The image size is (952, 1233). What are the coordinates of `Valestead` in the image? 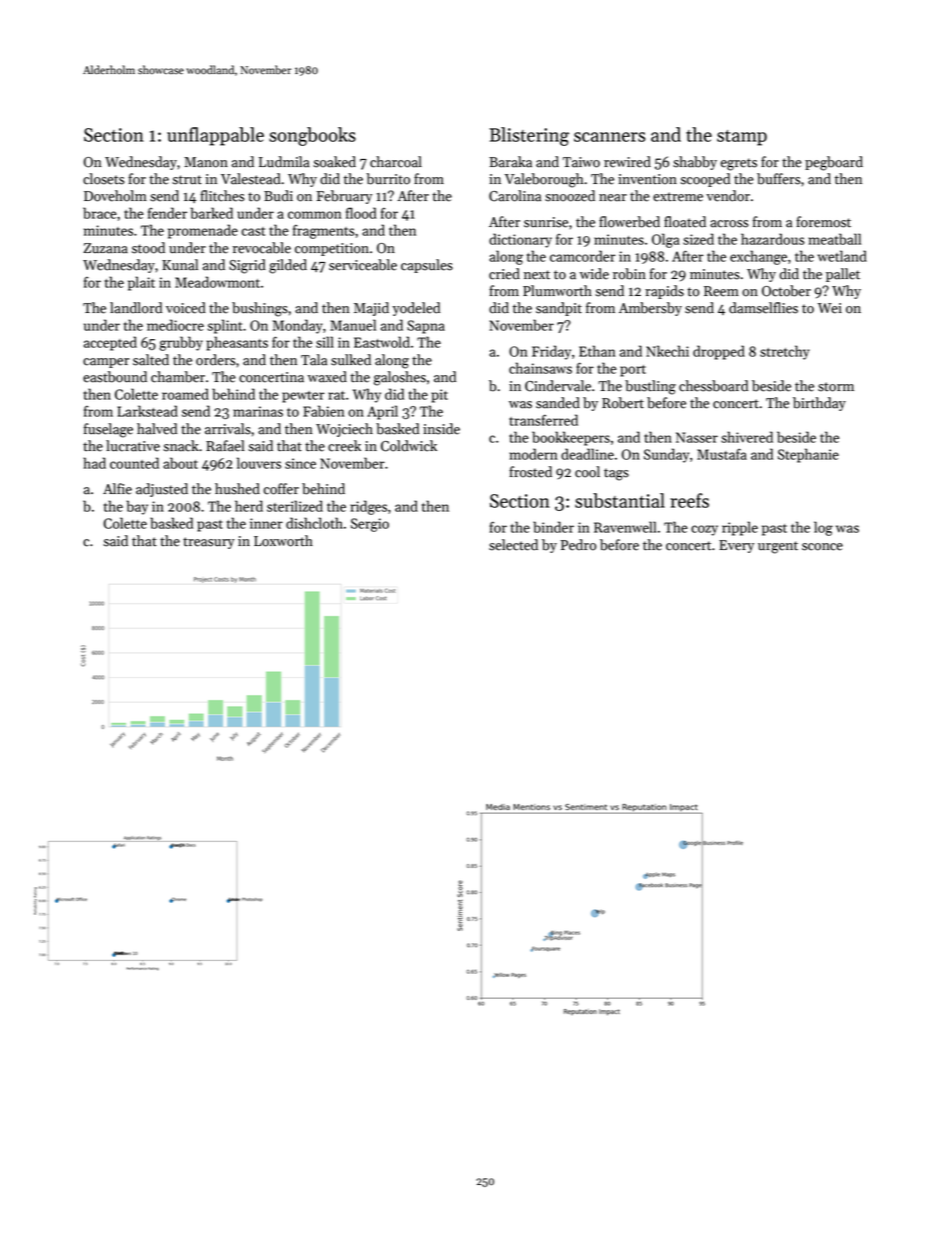 It's located at (251, 179).
